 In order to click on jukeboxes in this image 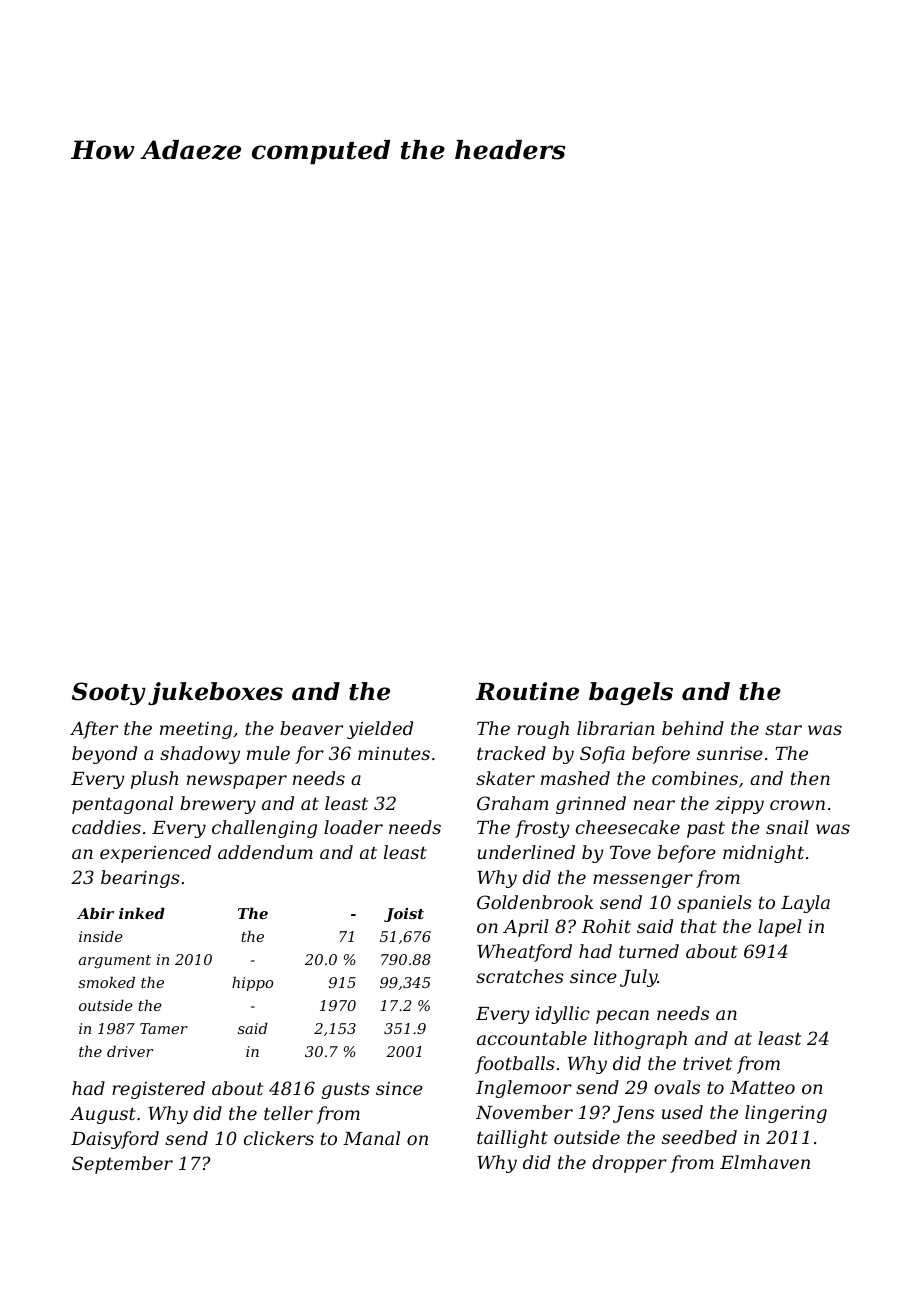, I will do `click(215, 693)`.
